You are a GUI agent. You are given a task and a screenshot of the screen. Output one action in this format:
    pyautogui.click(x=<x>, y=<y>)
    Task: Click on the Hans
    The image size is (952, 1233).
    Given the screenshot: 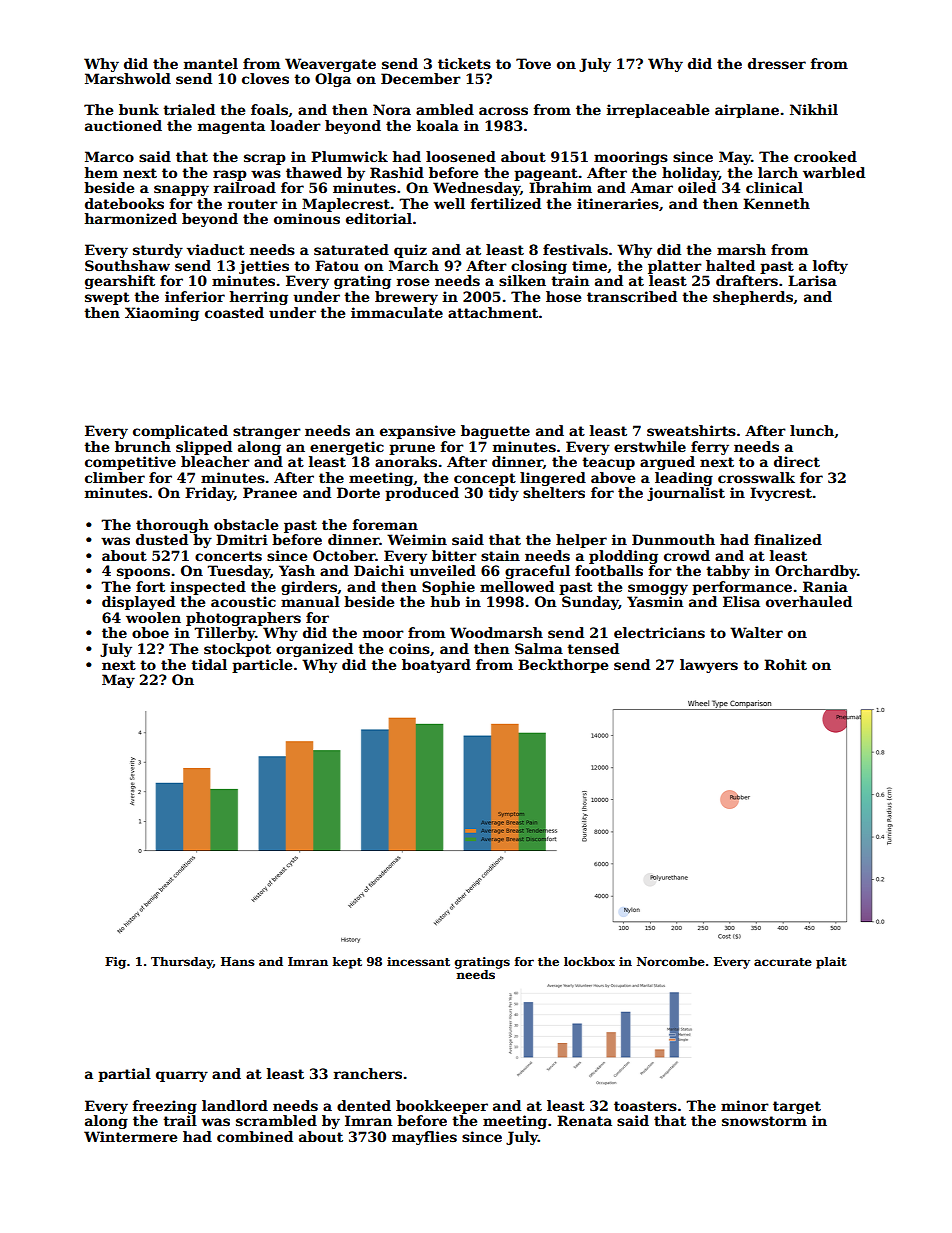 What is the action you would take?
    pyautogui.click(x=238, y=961)
